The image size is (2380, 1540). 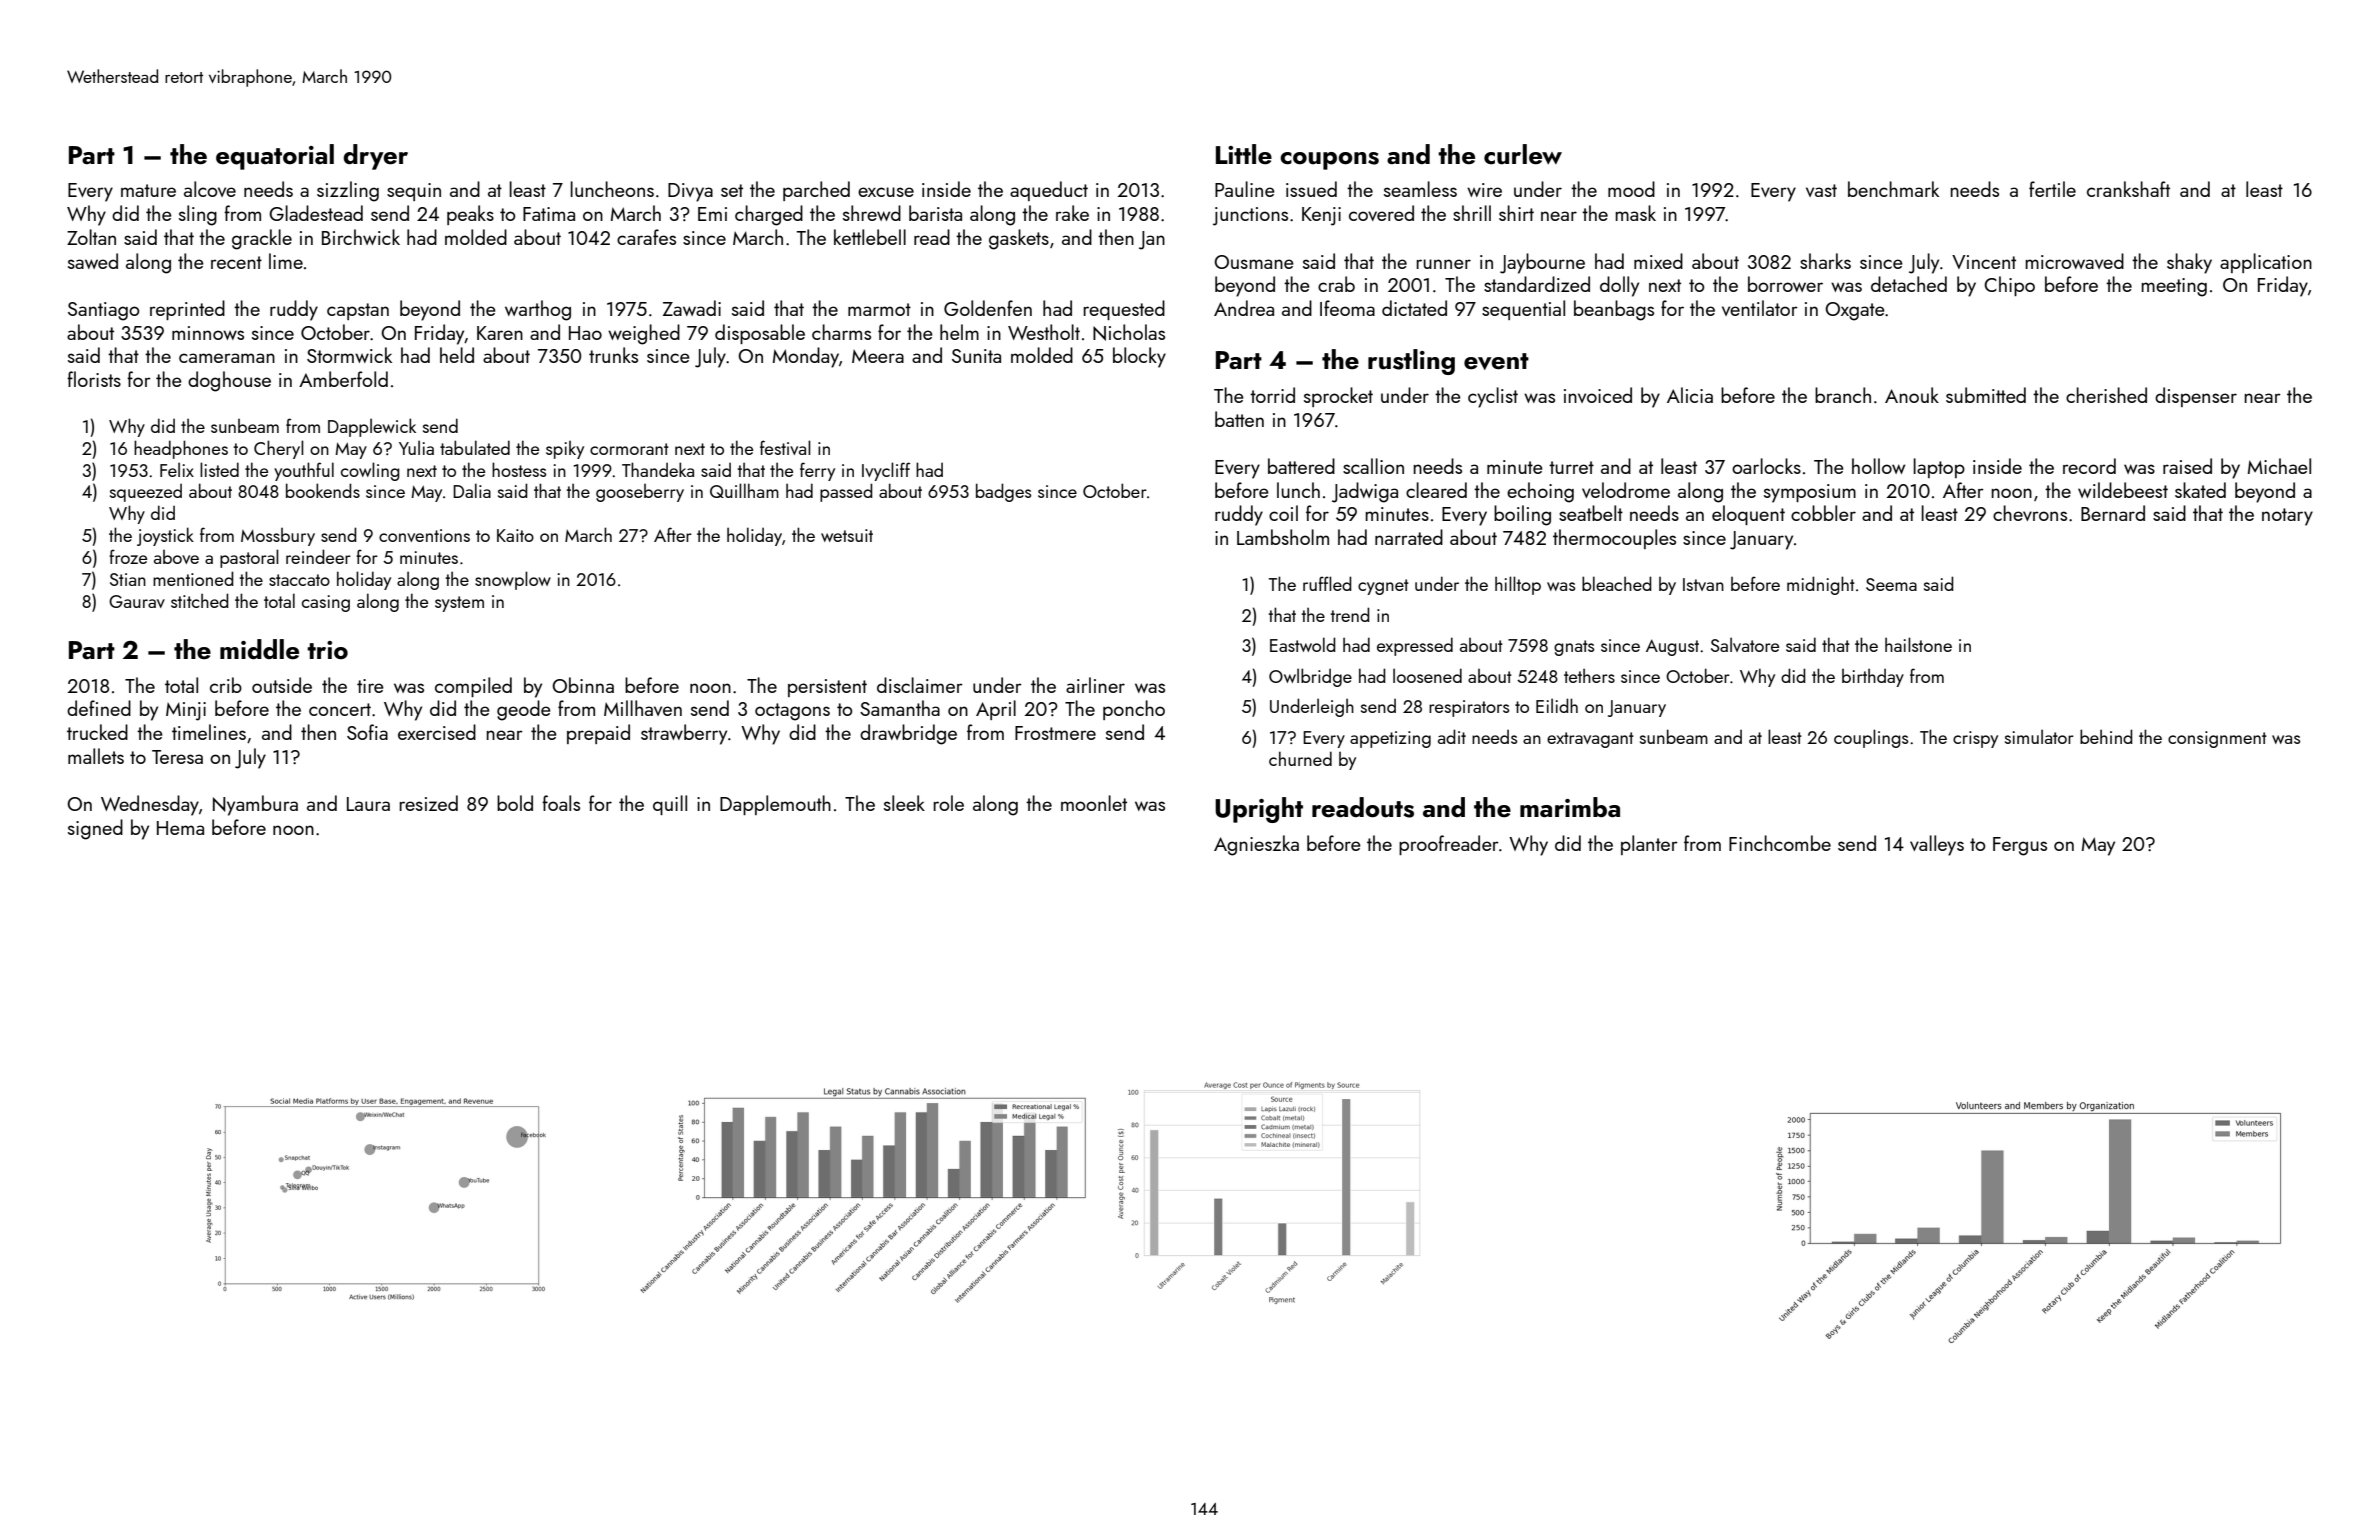 What do you see at coordinates (181, 449) in the page?
I see `headphones` at bounding box center [181, 449].
